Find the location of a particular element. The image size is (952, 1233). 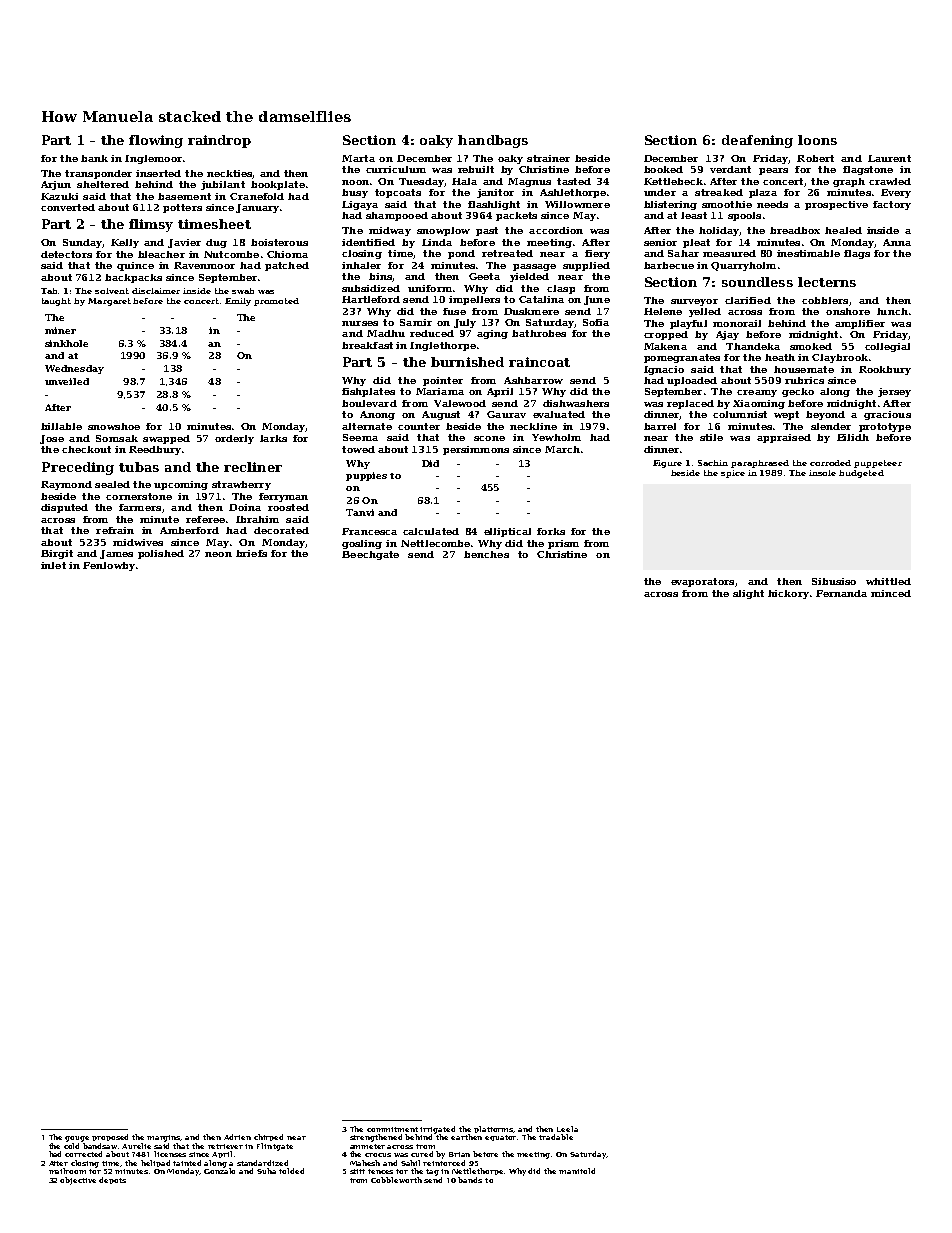

depots is located at coordinates (112, 1180).
